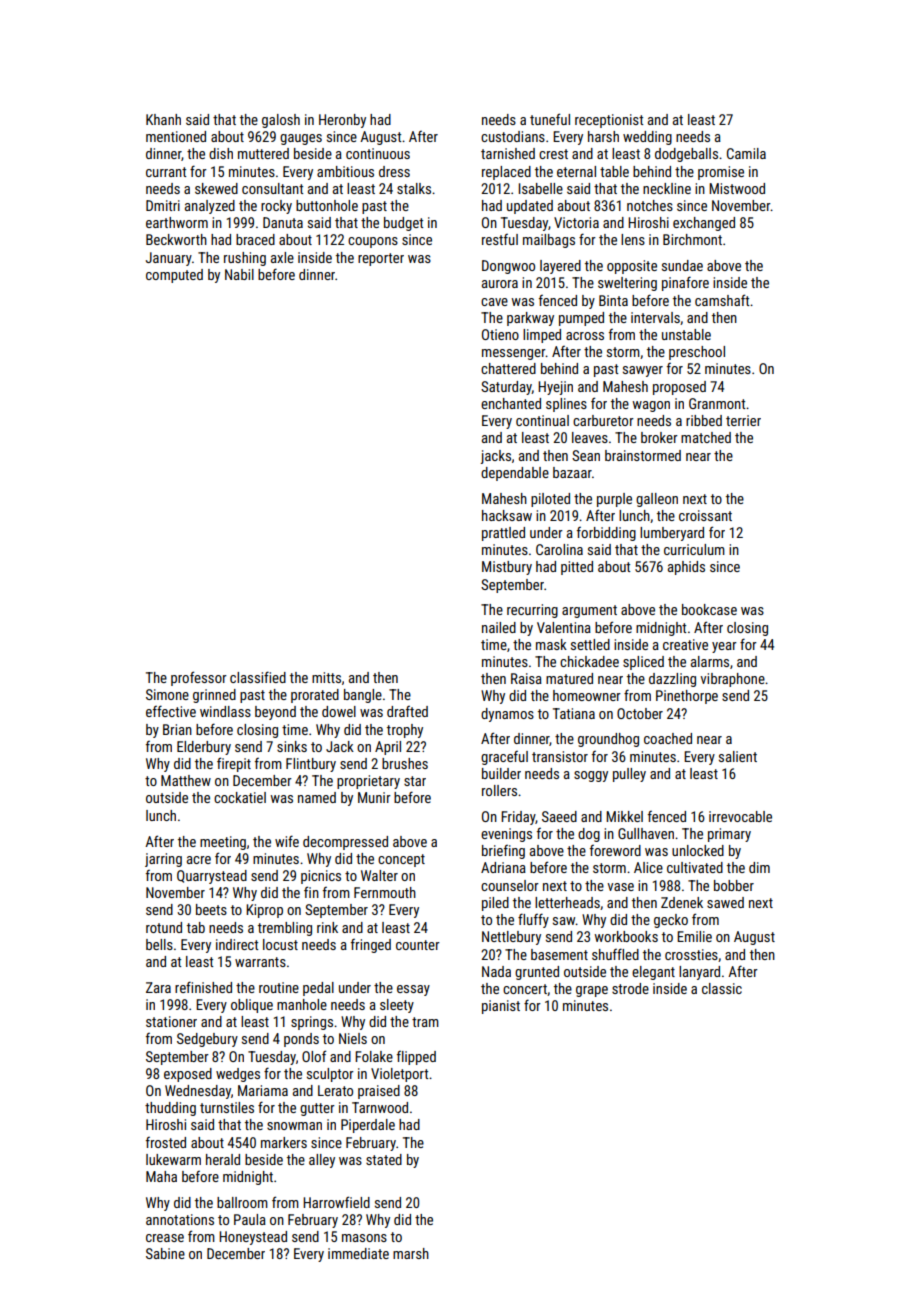 This screenshot has width=924, height=1314. What do you see at coordinates (411, 1253) in the screenshot?
I see `marsh` at bounding box center [411, 1253].
